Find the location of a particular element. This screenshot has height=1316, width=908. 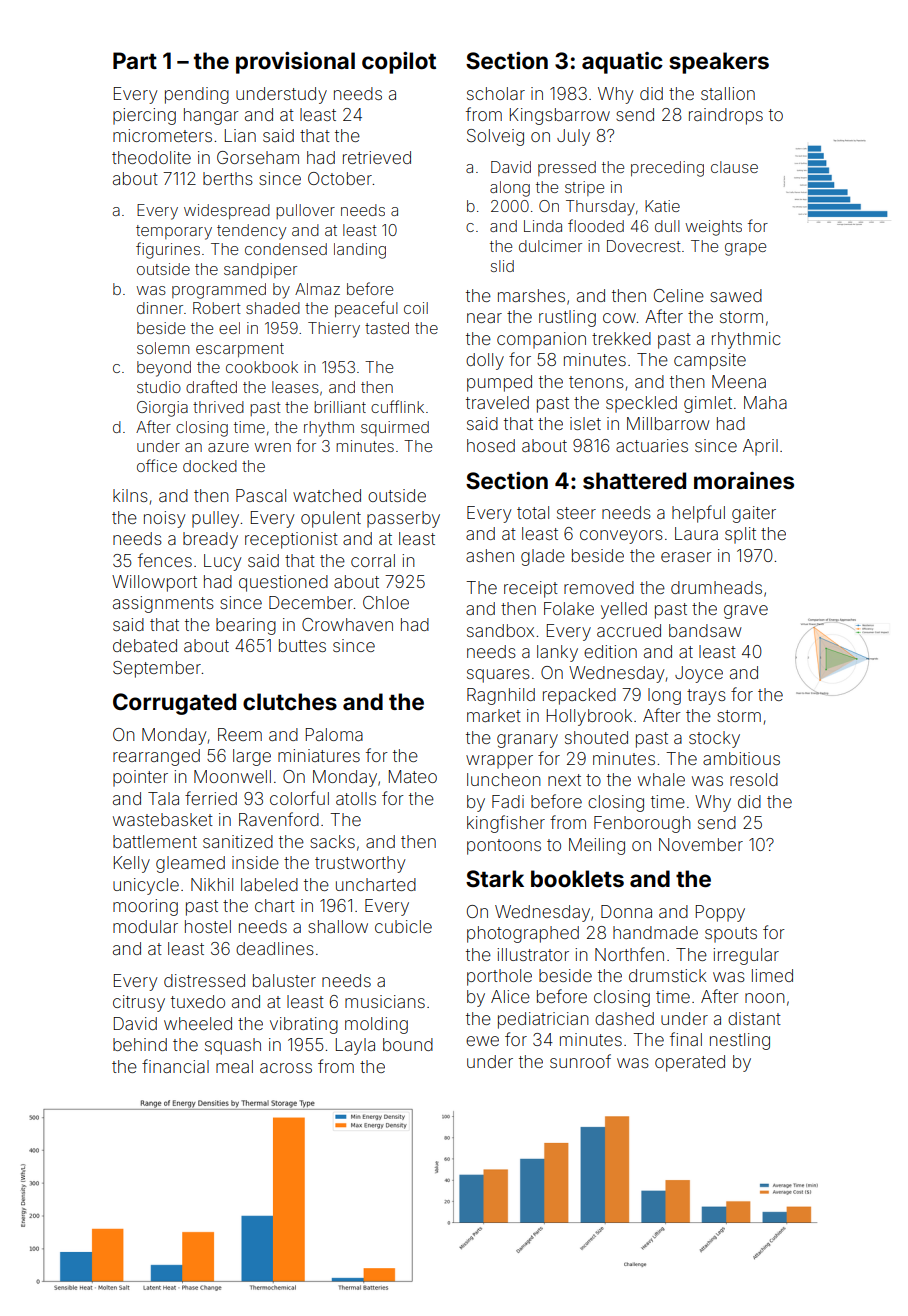

financial is located at coordinates (175, 1066).
